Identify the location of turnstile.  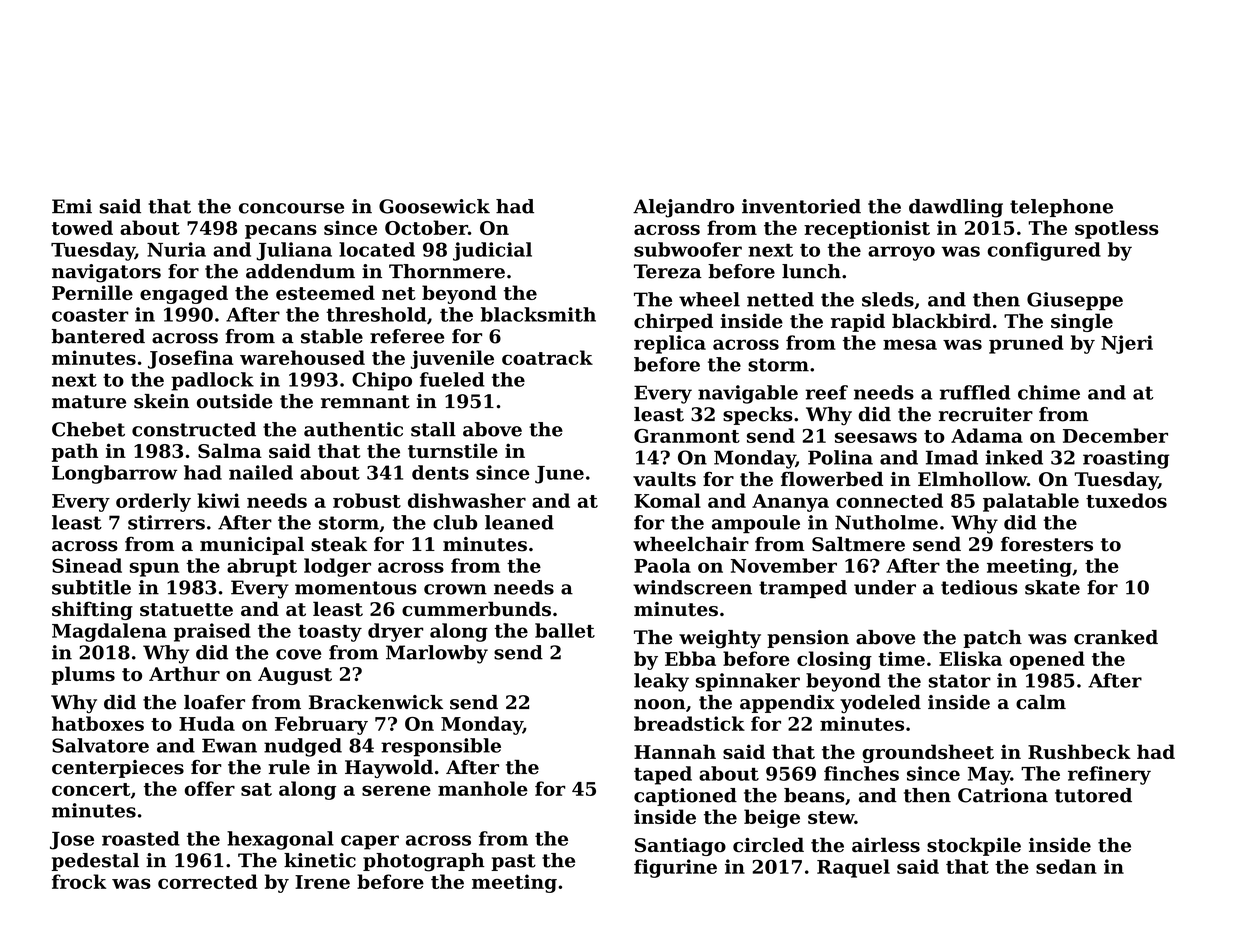
(453, 450).
